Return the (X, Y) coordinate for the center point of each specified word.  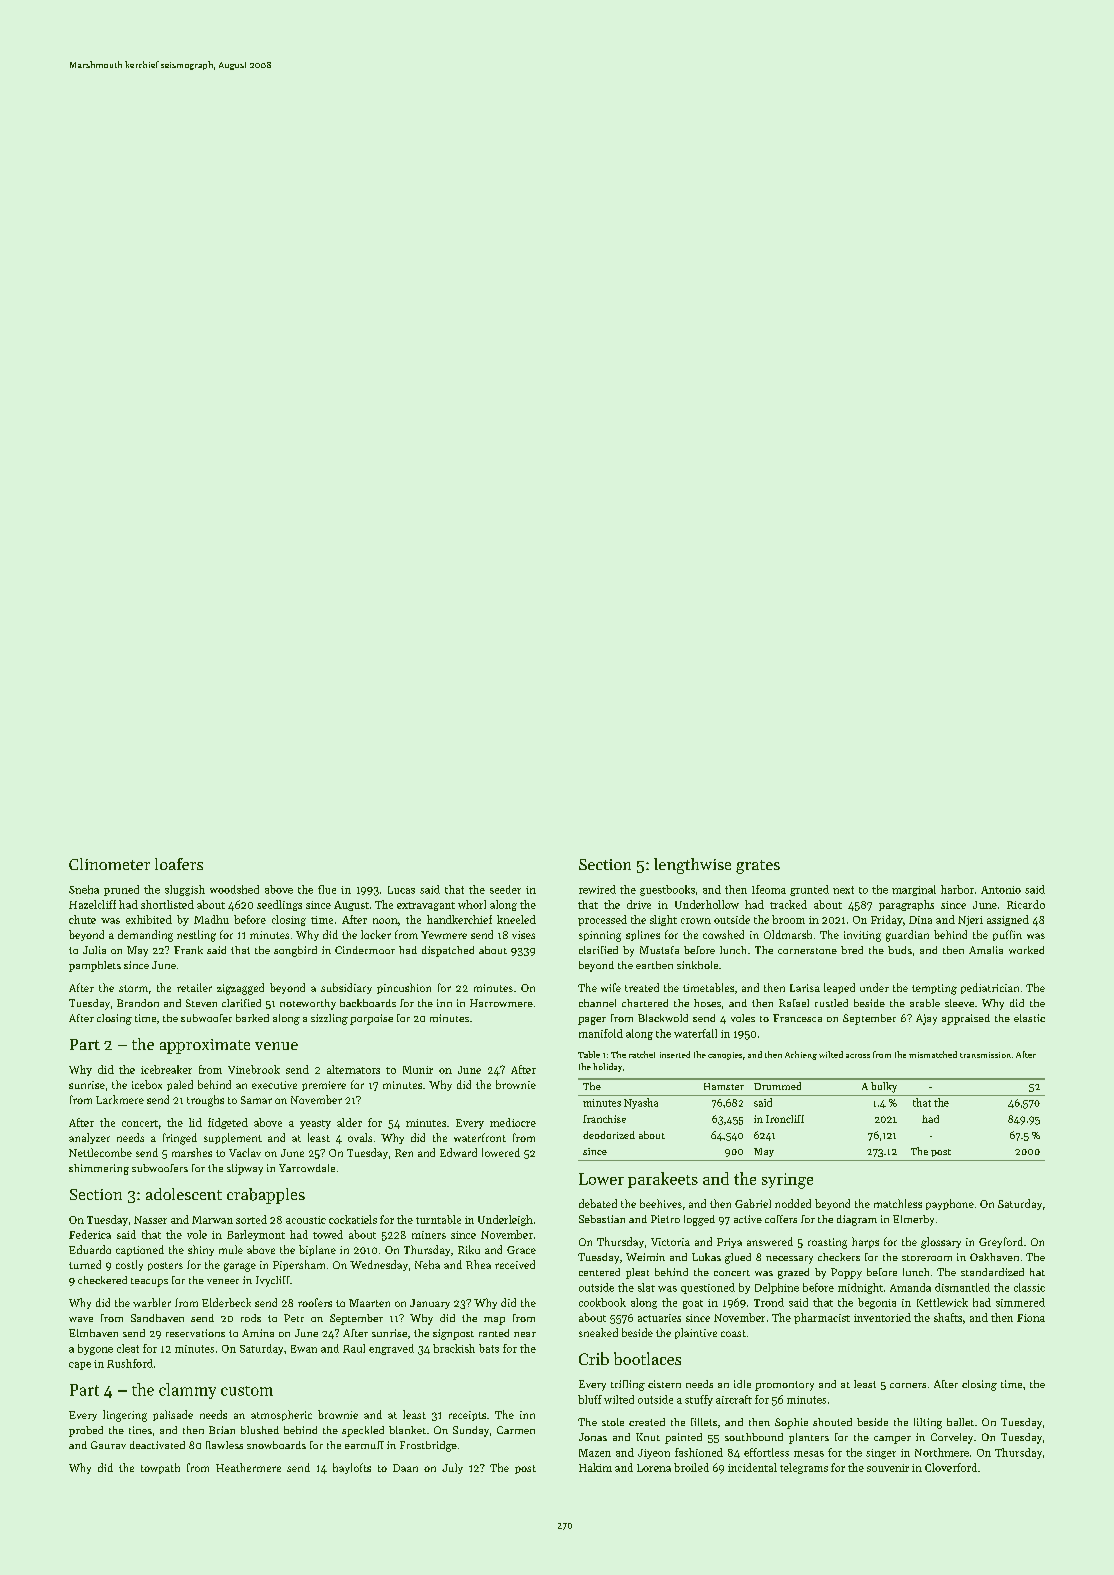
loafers (179, 864)
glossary (941, 1243)
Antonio (1001, 890)
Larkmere (120, 1099)
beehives (661, 1203)
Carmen (516, 1430)
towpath (160, 1468)
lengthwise (692, 866)
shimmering (99, 1169)
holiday (607, 1067)
